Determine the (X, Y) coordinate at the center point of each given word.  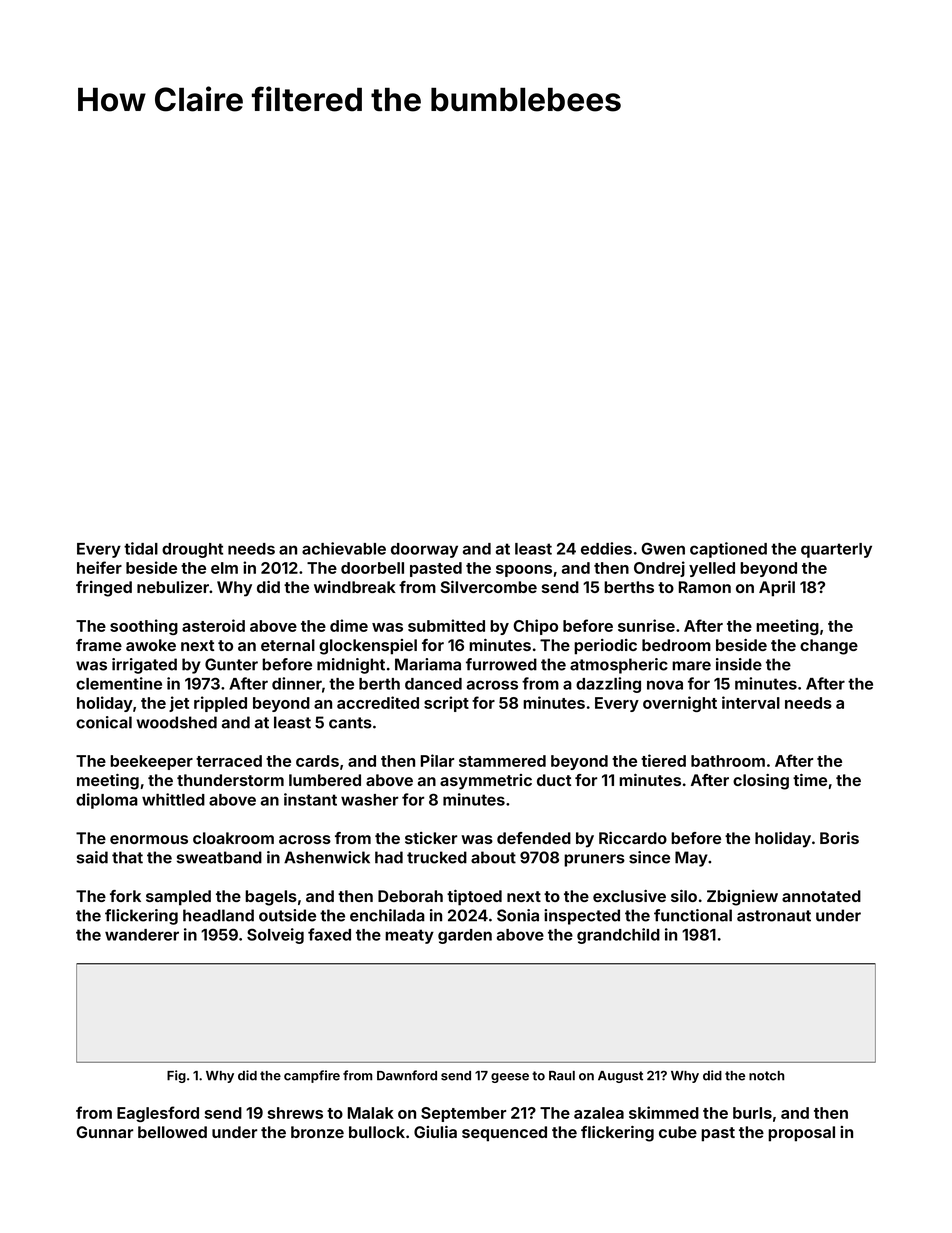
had (389, 857)
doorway (424, 550)
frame (99, 645)
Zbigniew (742, 898)
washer (369, 800)
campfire (312, 1076)
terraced (229, 761)
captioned (728, 550)
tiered (663, 760)
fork (125, 896)
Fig (176, 1076)
